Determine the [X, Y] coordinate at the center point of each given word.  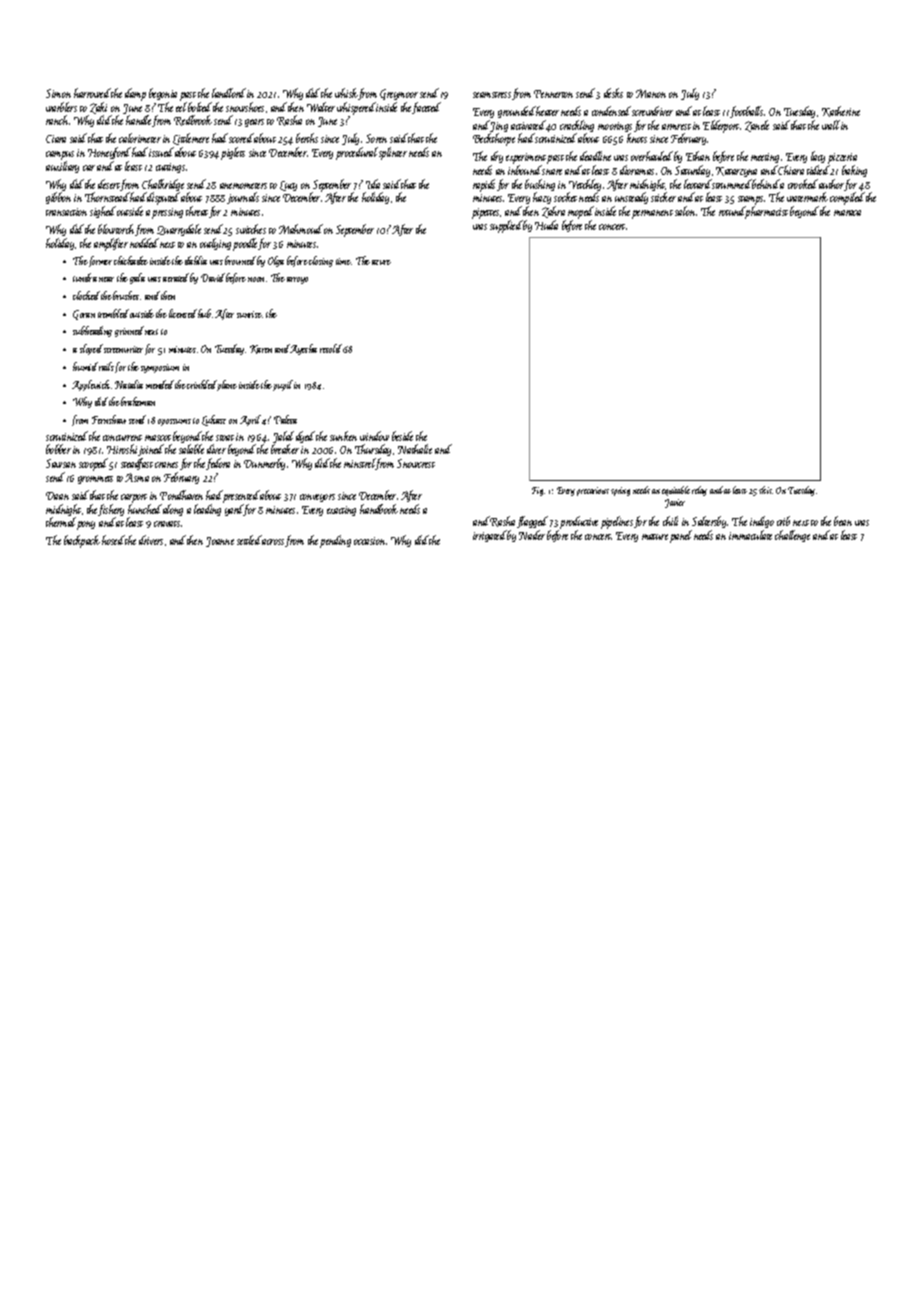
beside [402, 436]
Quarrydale [179, 230]
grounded [517, 112]
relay [699, 491]
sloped [91, 349]
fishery [111, 510]
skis [765, 490]
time [343, 261]
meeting [765, 158]
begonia [163, 94]
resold [331, 348]
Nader [532, 535]
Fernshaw [109, 419]
